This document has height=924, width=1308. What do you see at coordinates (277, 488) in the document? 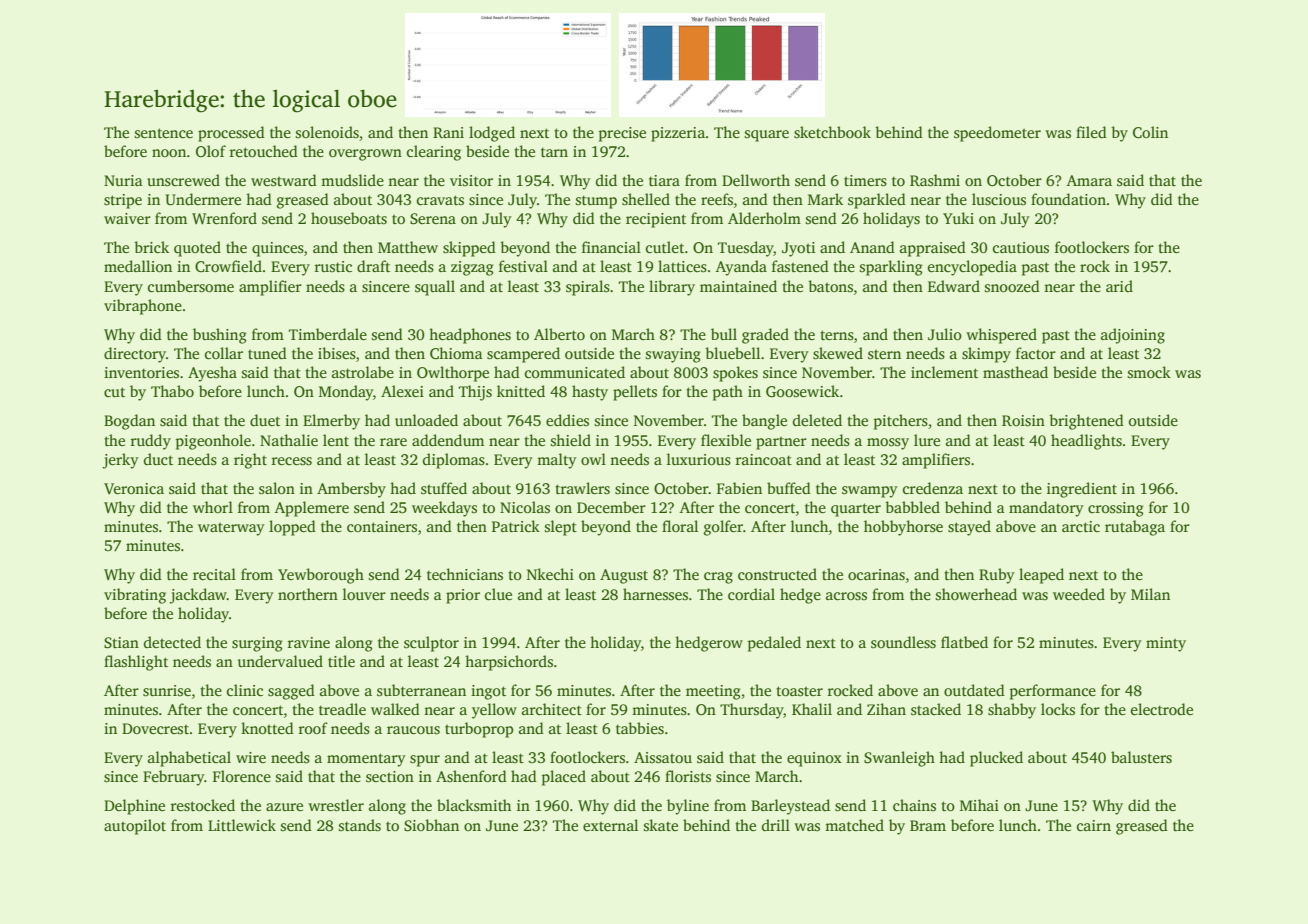
I see `salon` at bounding box center [277, 488].
